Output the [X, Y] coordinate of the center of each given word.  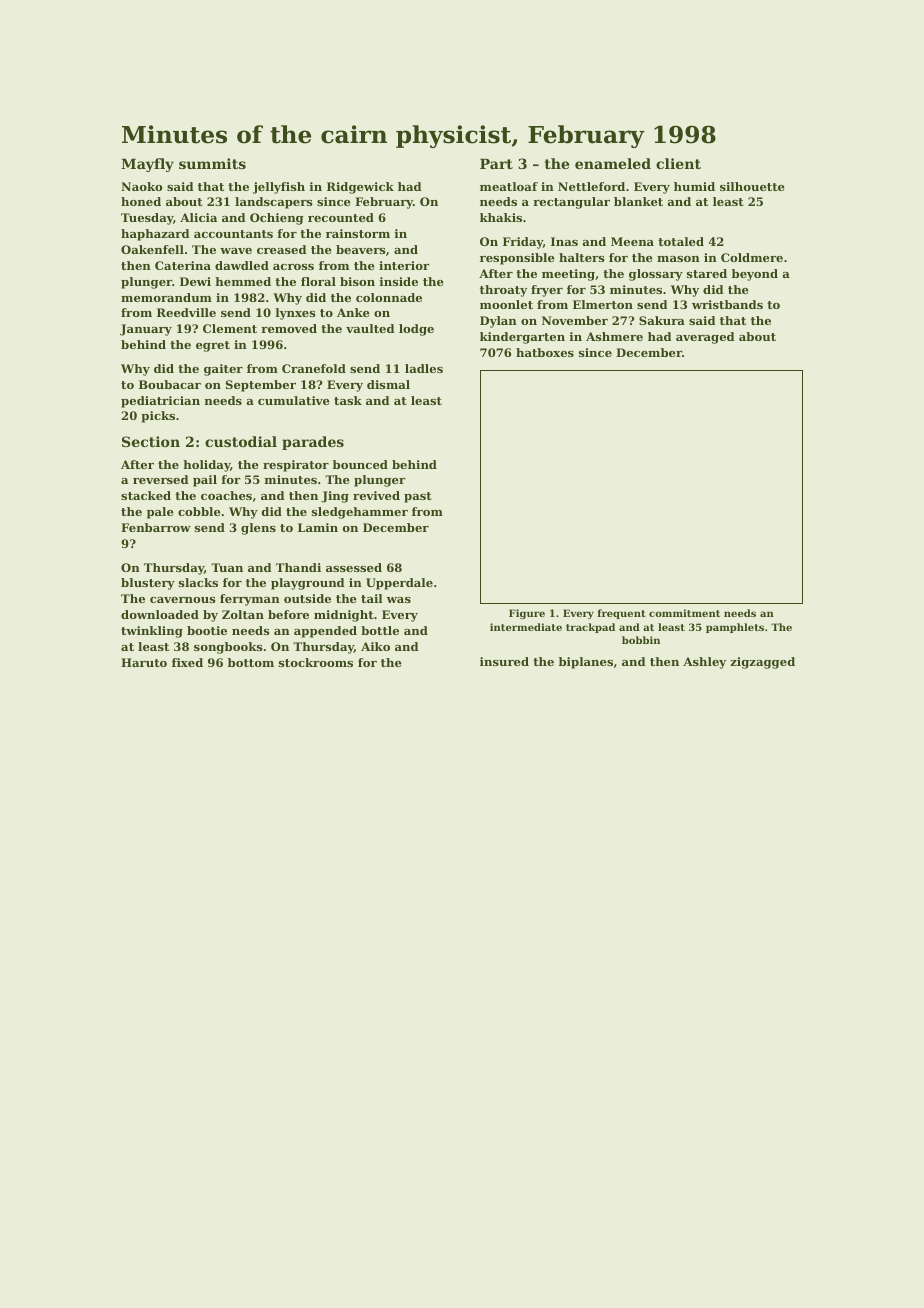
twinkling [152, 632]
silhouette [752, 186]
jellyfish [279, 188]
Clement [230, 328]
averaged [705, 338]
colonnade [389, 297]
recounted [341, 217]
